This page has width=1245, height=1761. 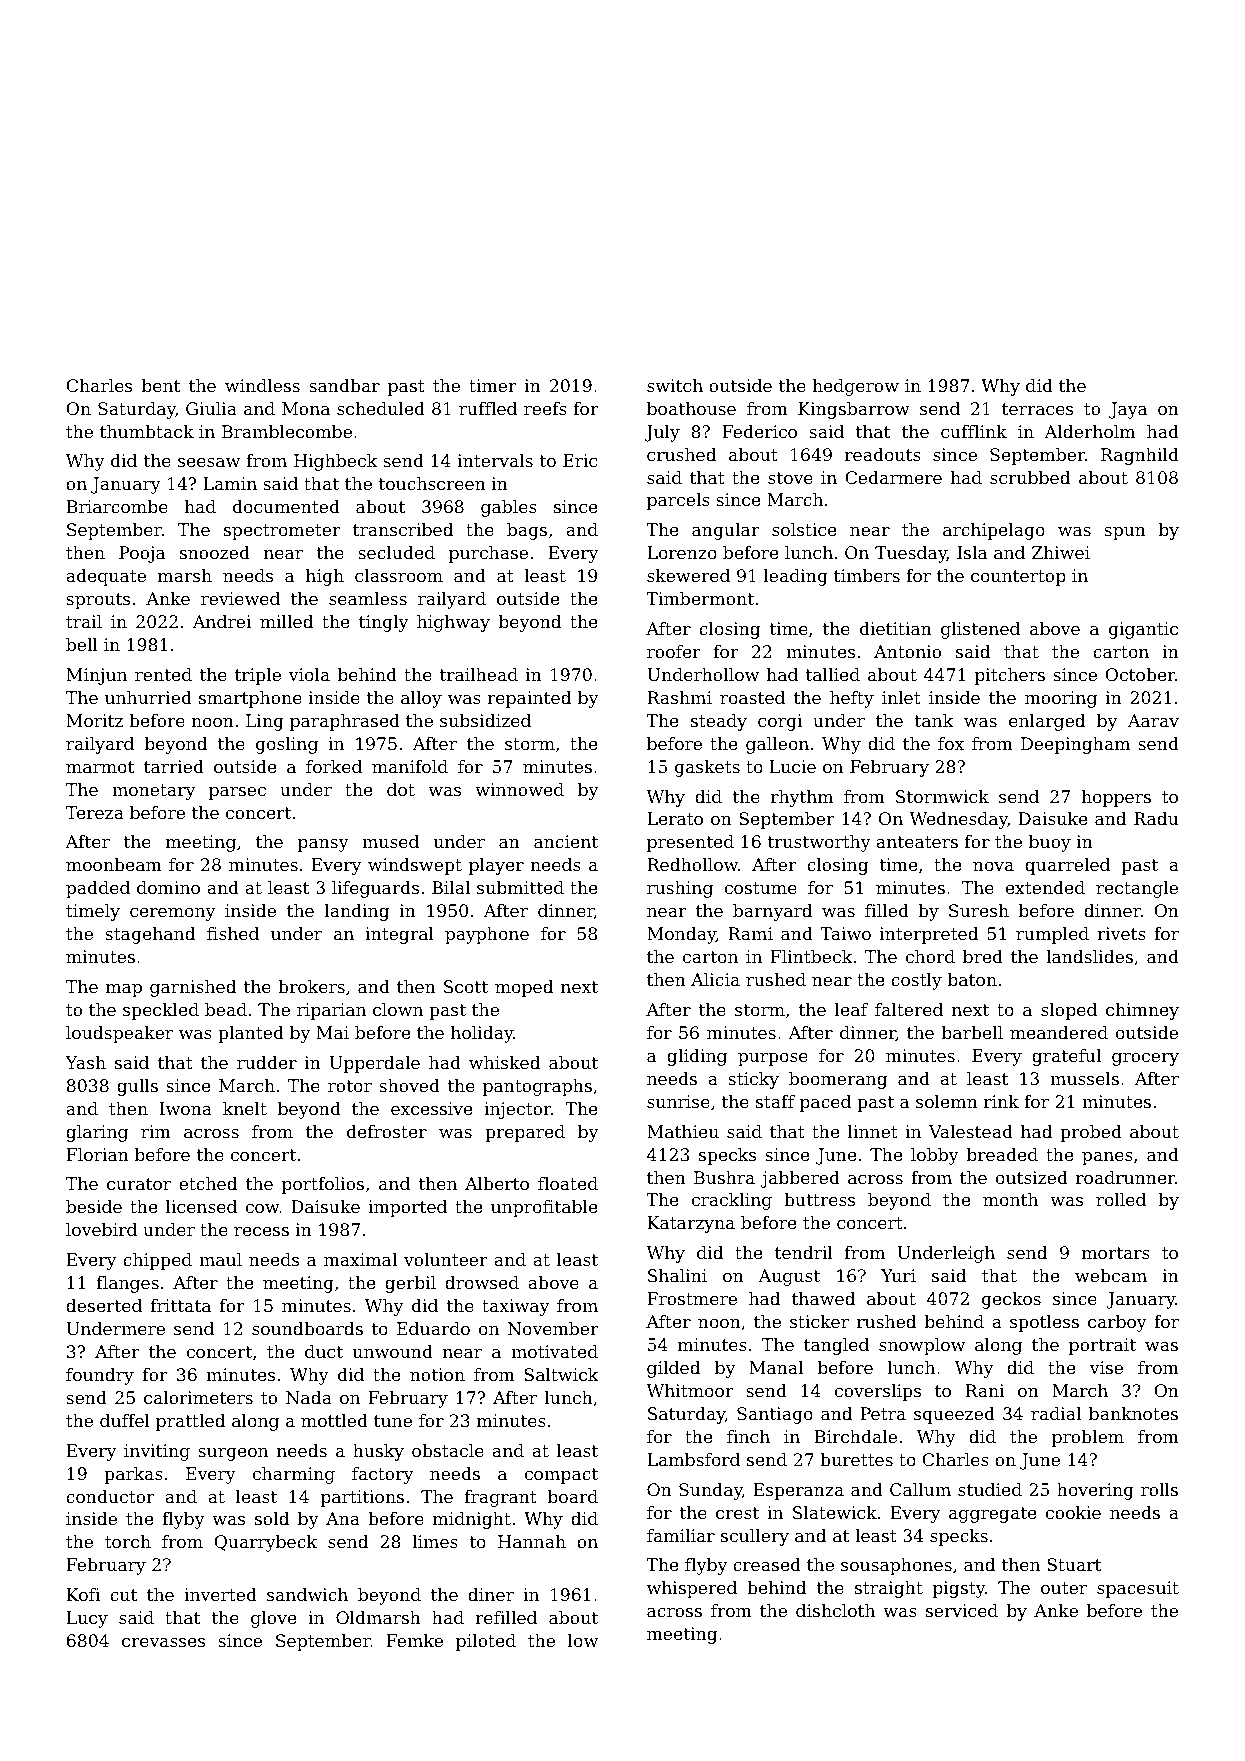 I want to click on paraphrased, so click(x=345, y=722).
